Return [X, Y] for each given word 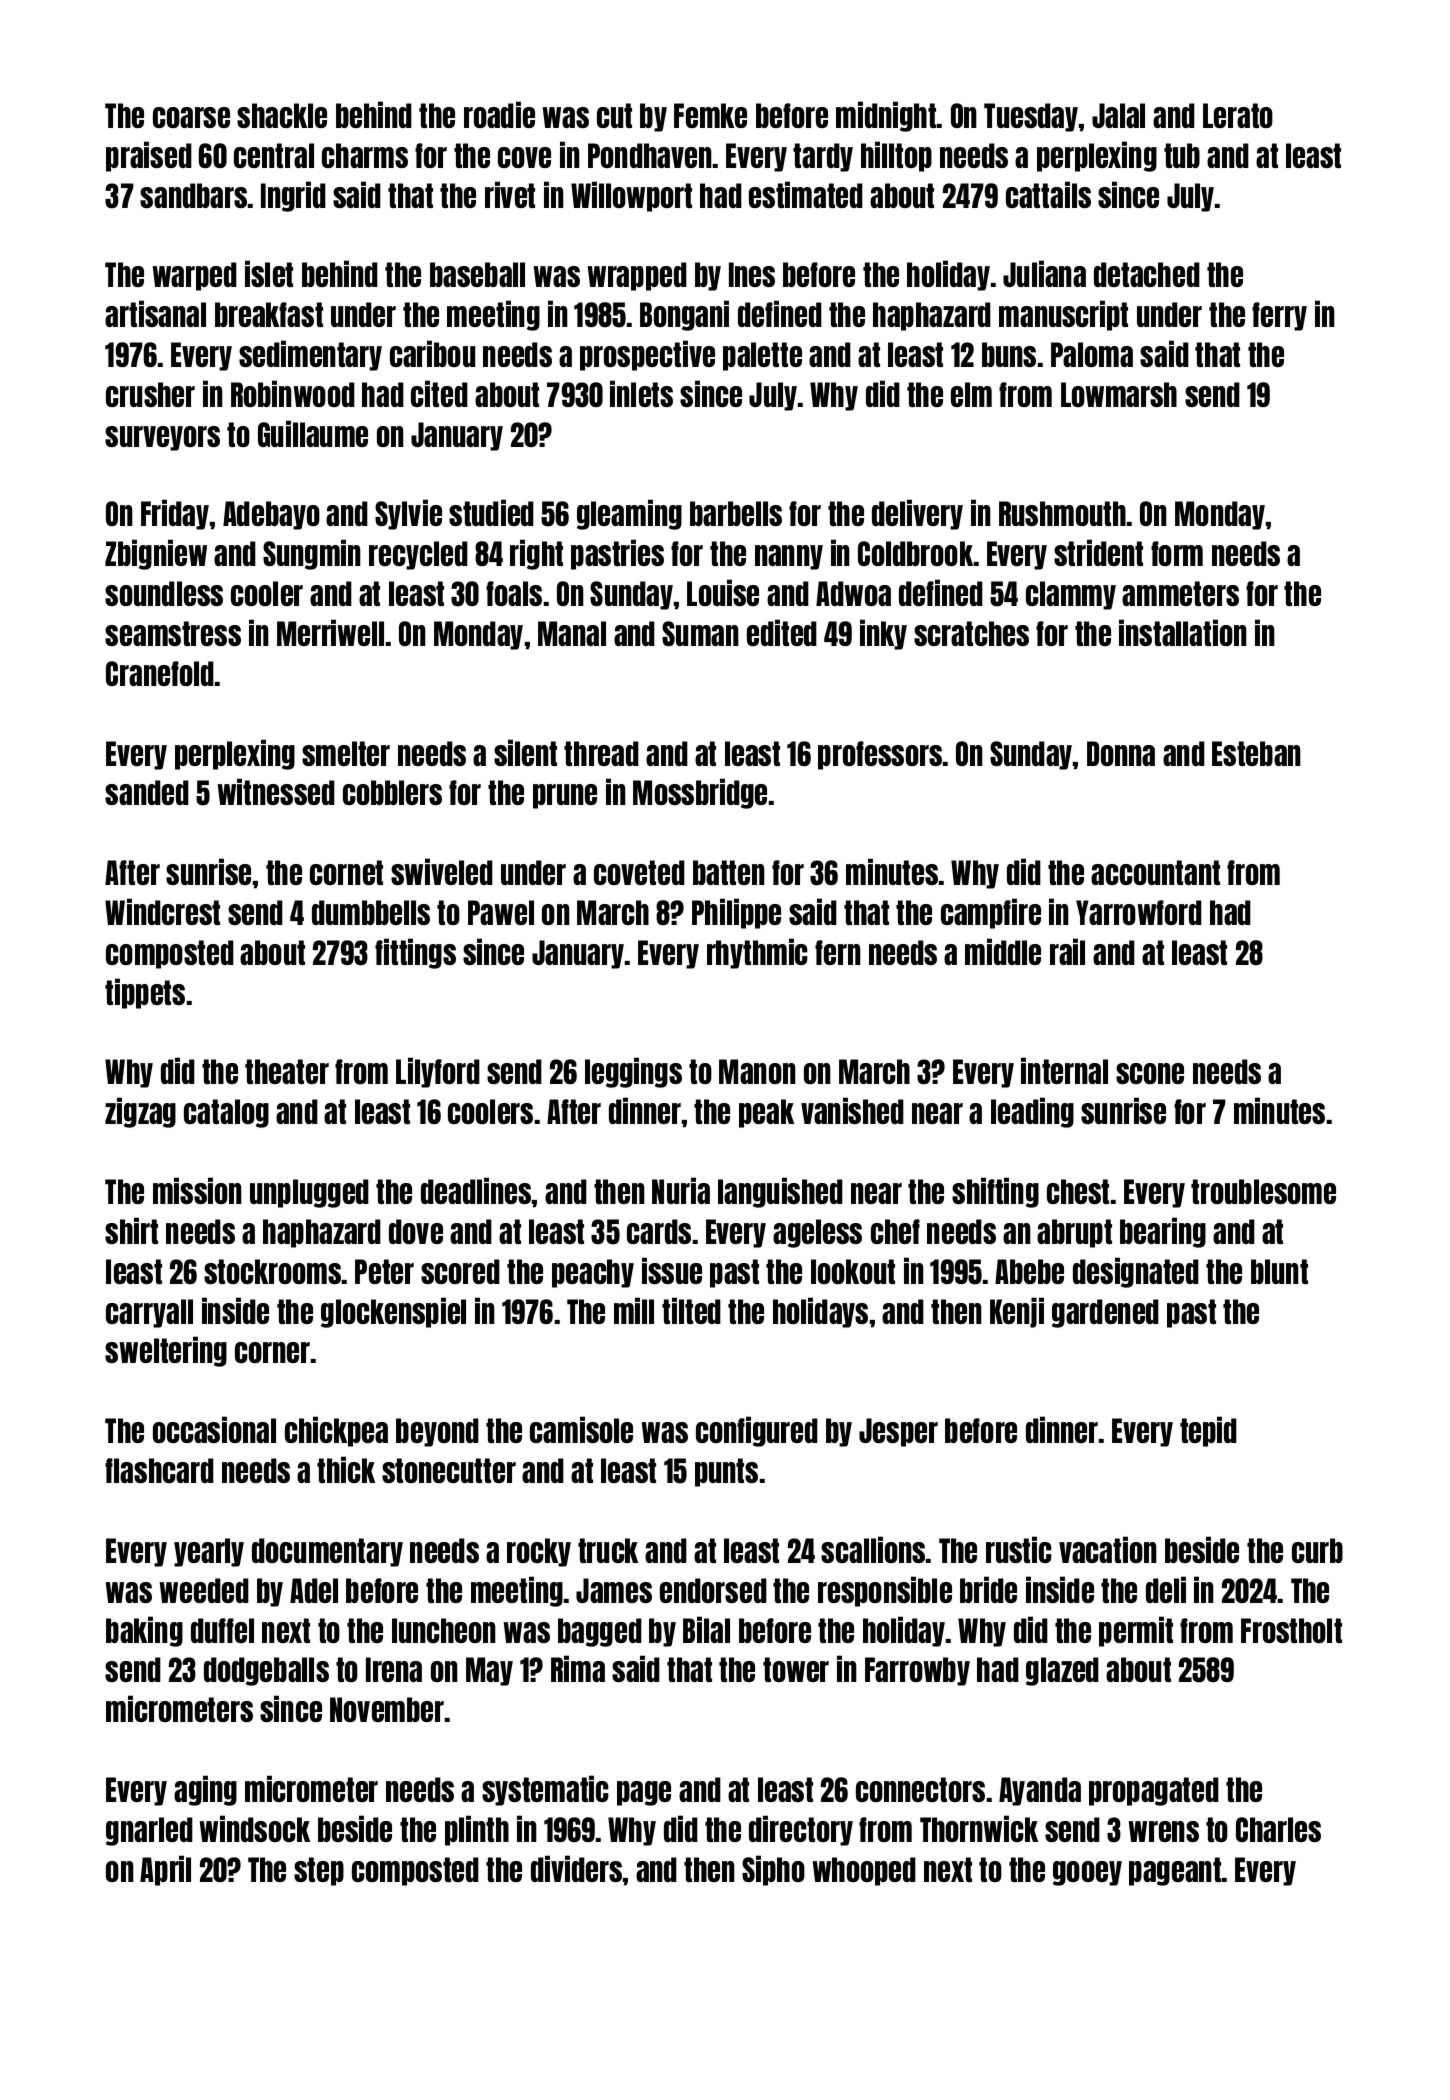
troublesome [1263, 1191]
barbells [736, 513]
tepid [1208, 1431]
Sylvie [408, 514]
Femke [710, 115]
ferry [1279, 316]
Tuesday [1031, 117]
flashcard [159, 1470]
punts [726, 1472]
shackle [282, 115]
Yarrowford [1139, 912]
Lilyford [438, 1072]
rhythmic [757, 953]
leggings [633, 1072]
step [319, 1871]
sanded [147, 792]
